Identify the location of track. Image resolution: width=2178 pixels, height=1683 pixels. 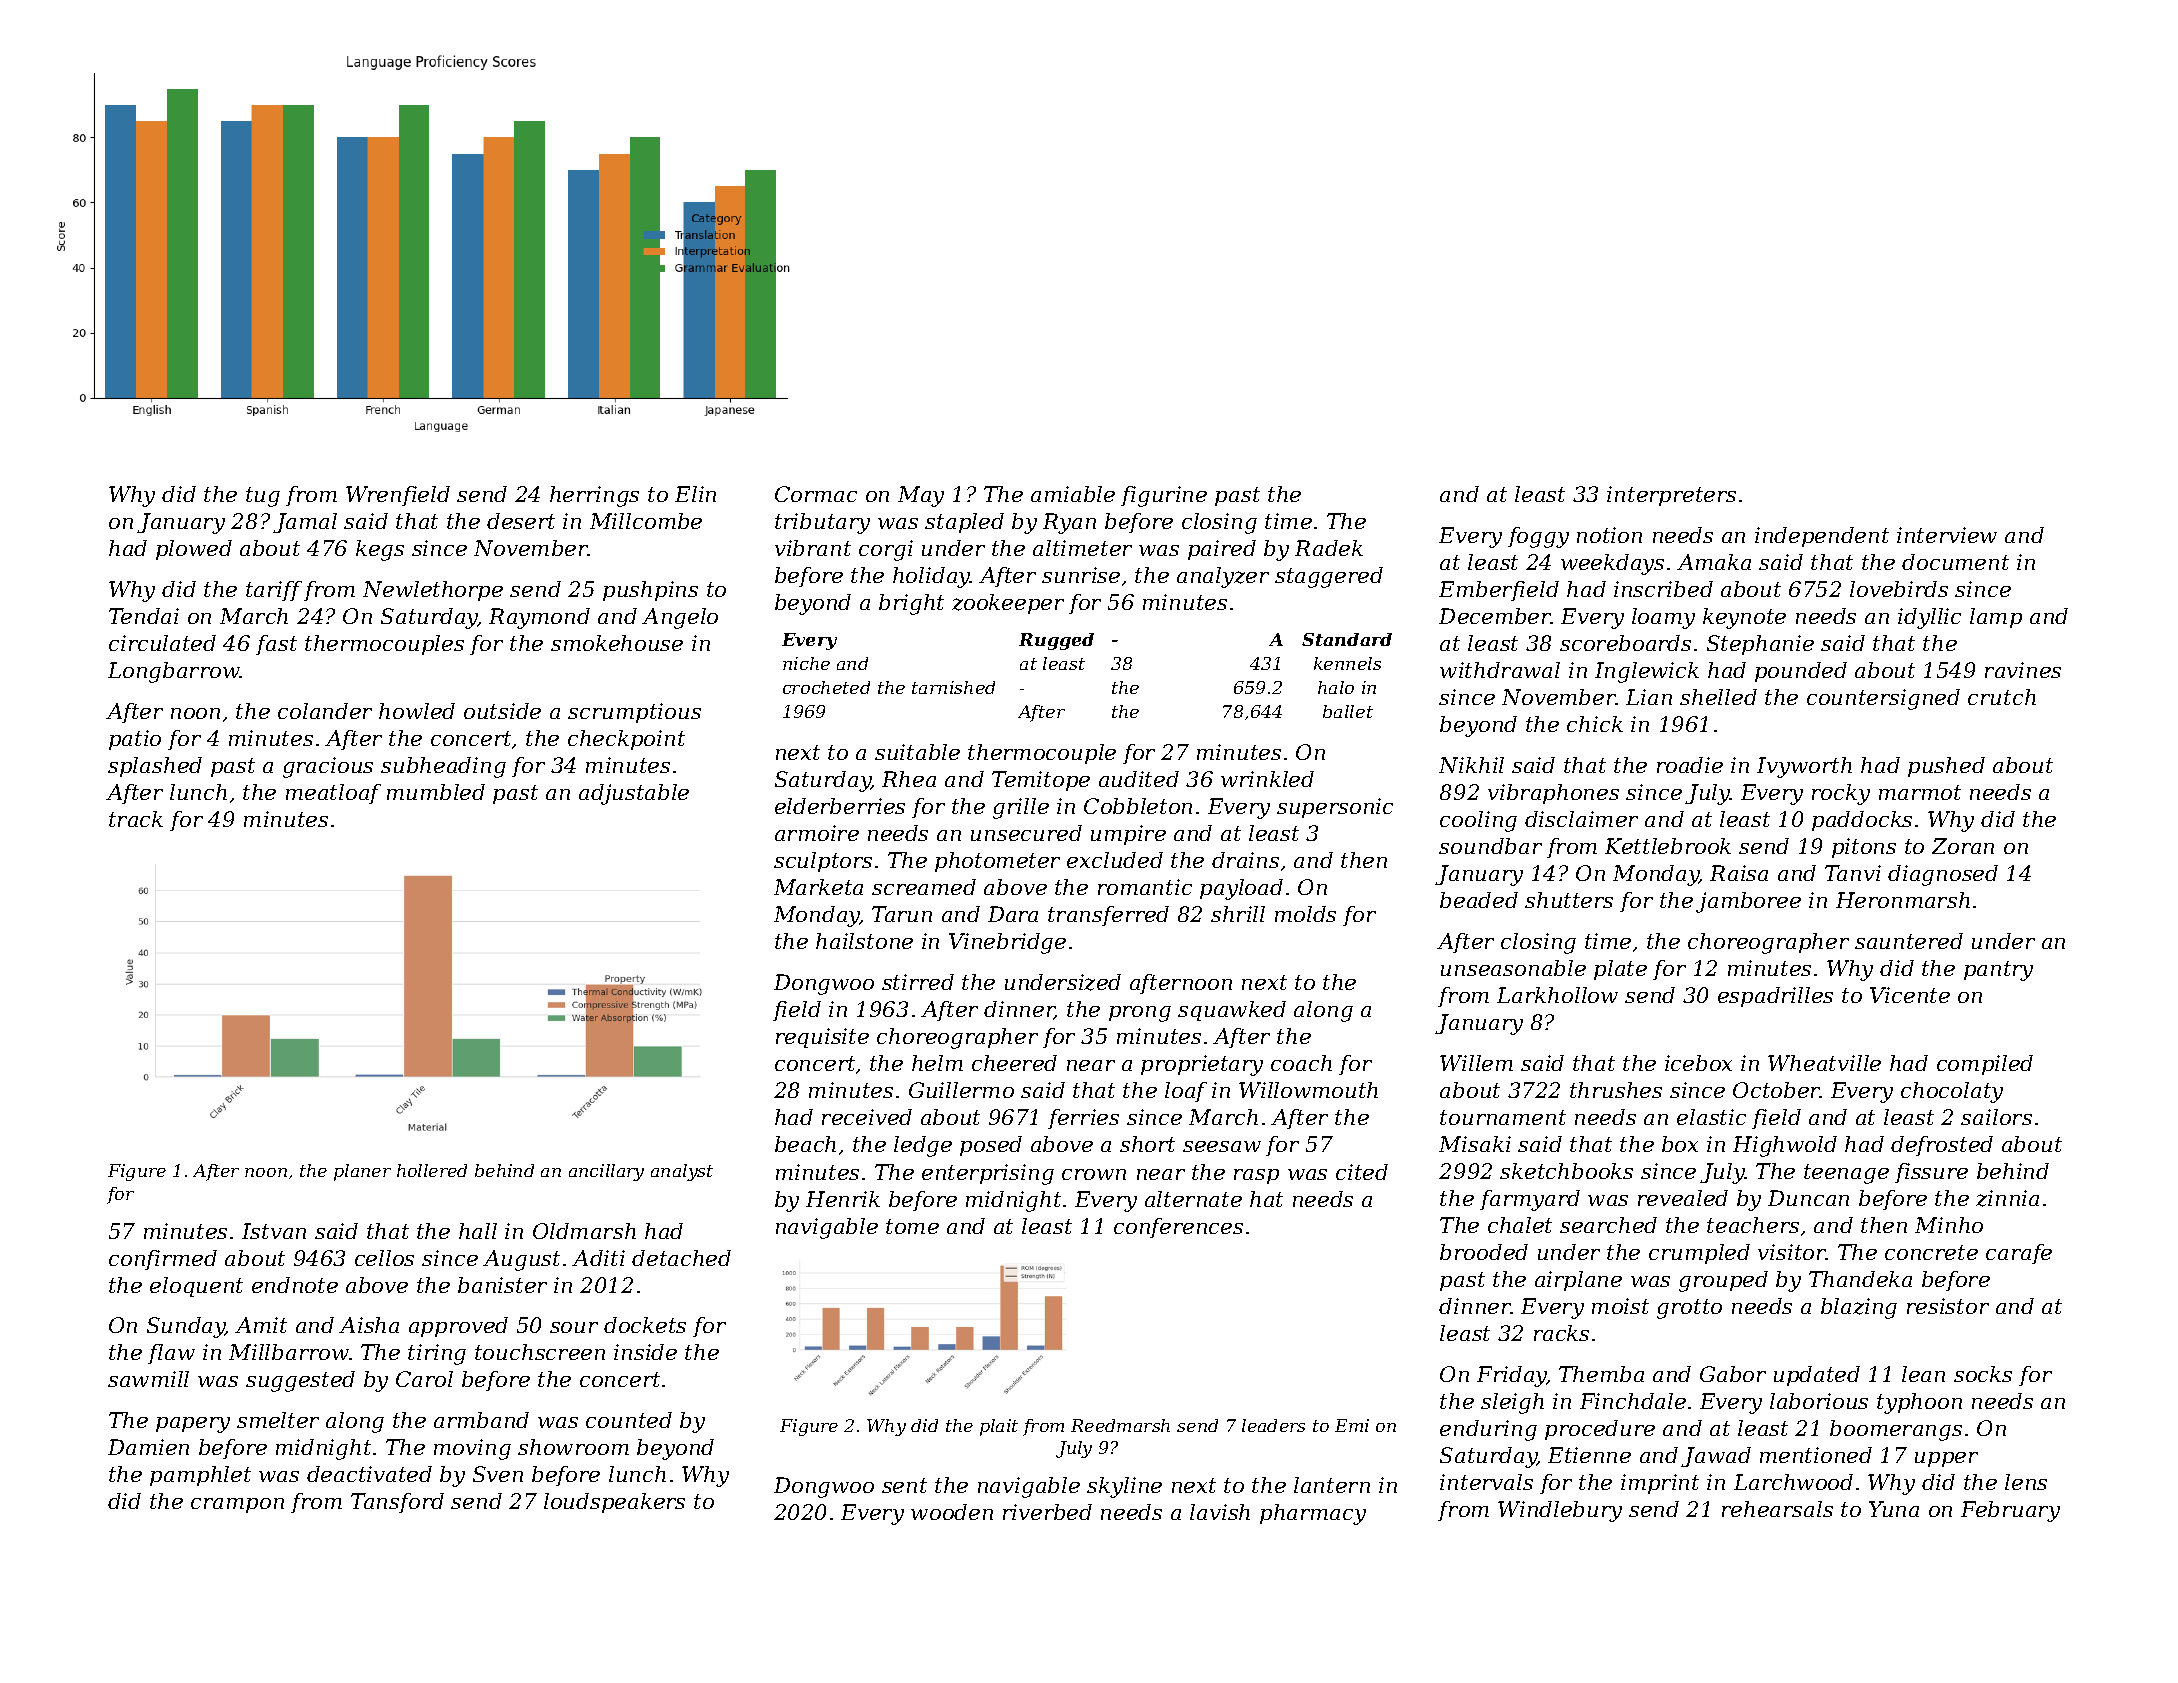
(136, 819).
